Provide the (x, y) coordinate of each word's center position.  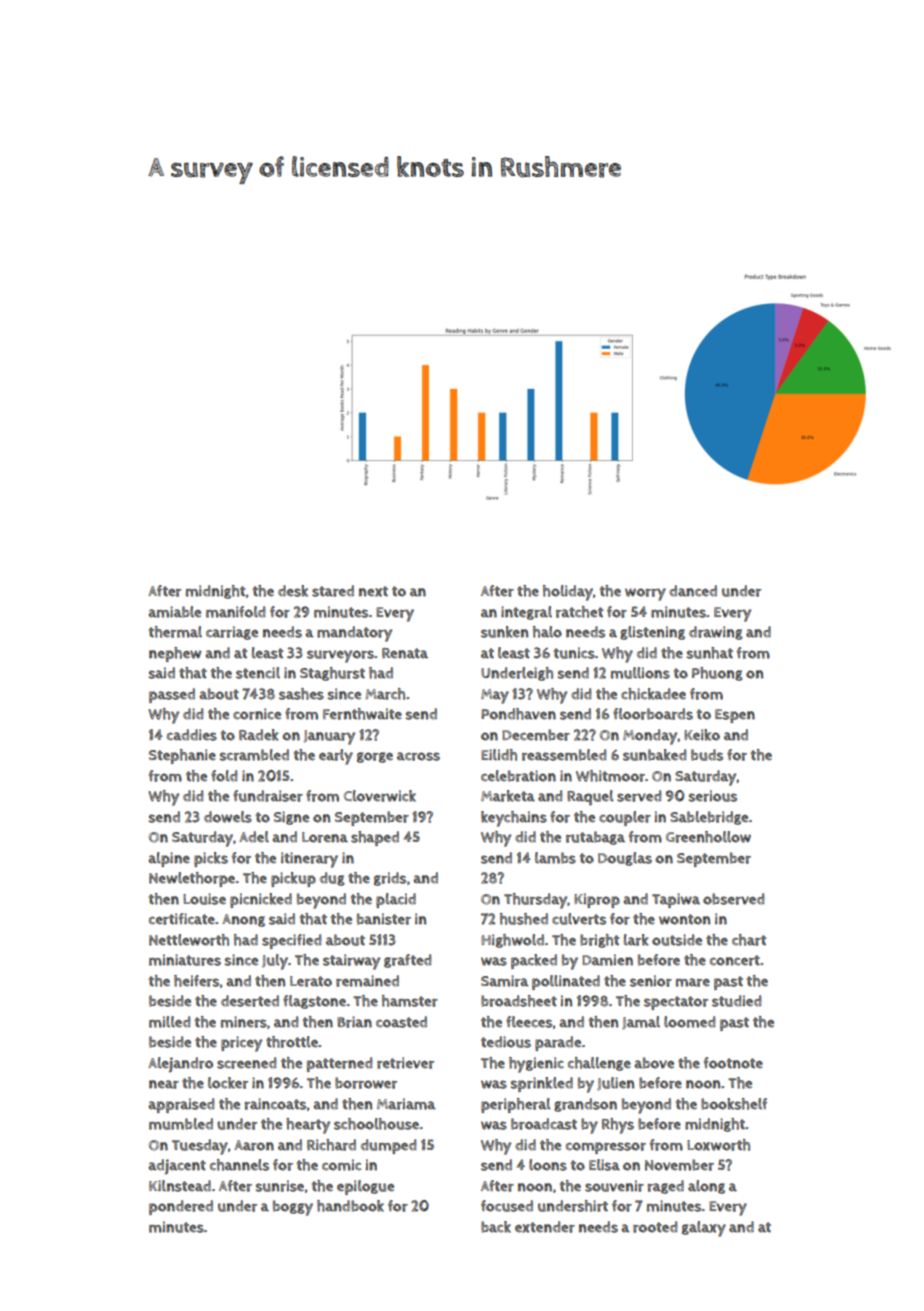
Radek (259, 735)
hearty (308, 1126)
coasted (401, 1022)
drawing (716, 633)
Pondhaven (518, 714)
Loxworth (718, 1145)
